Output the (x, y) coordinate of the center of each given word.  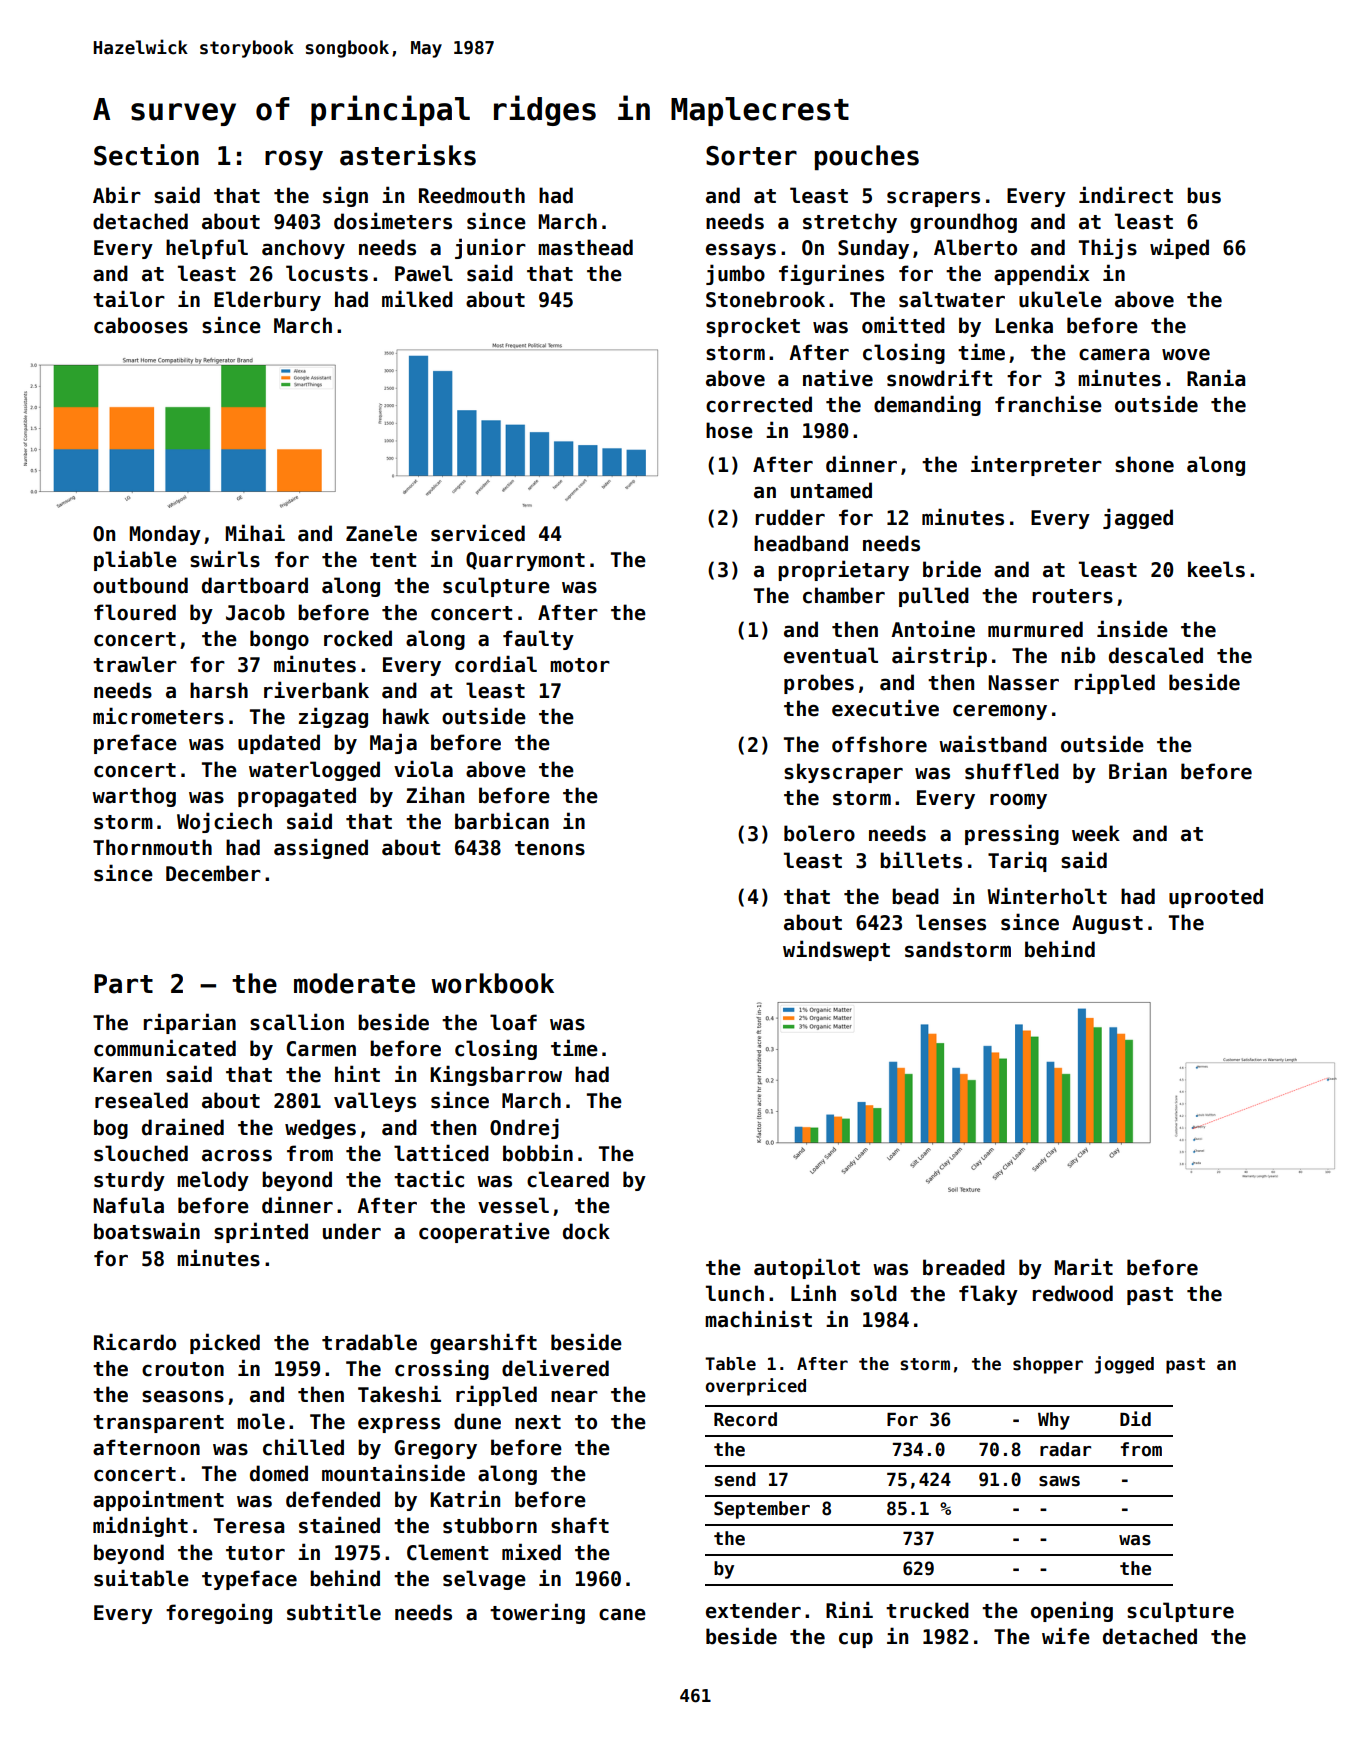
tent (393, 560)
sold (874, 1293)
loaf (513, 1022)
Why (1054, 1421)
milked (417, 299)
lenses (951, 922)
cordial (496, 664)
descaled (1156, 655)
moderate (354, 983)
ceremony (1000, 712)
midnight (140, 1526)
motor (580, 665)
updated (279, 744)
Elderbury (267, 301)
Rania (1216, 378)
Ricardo (135, 1342)
